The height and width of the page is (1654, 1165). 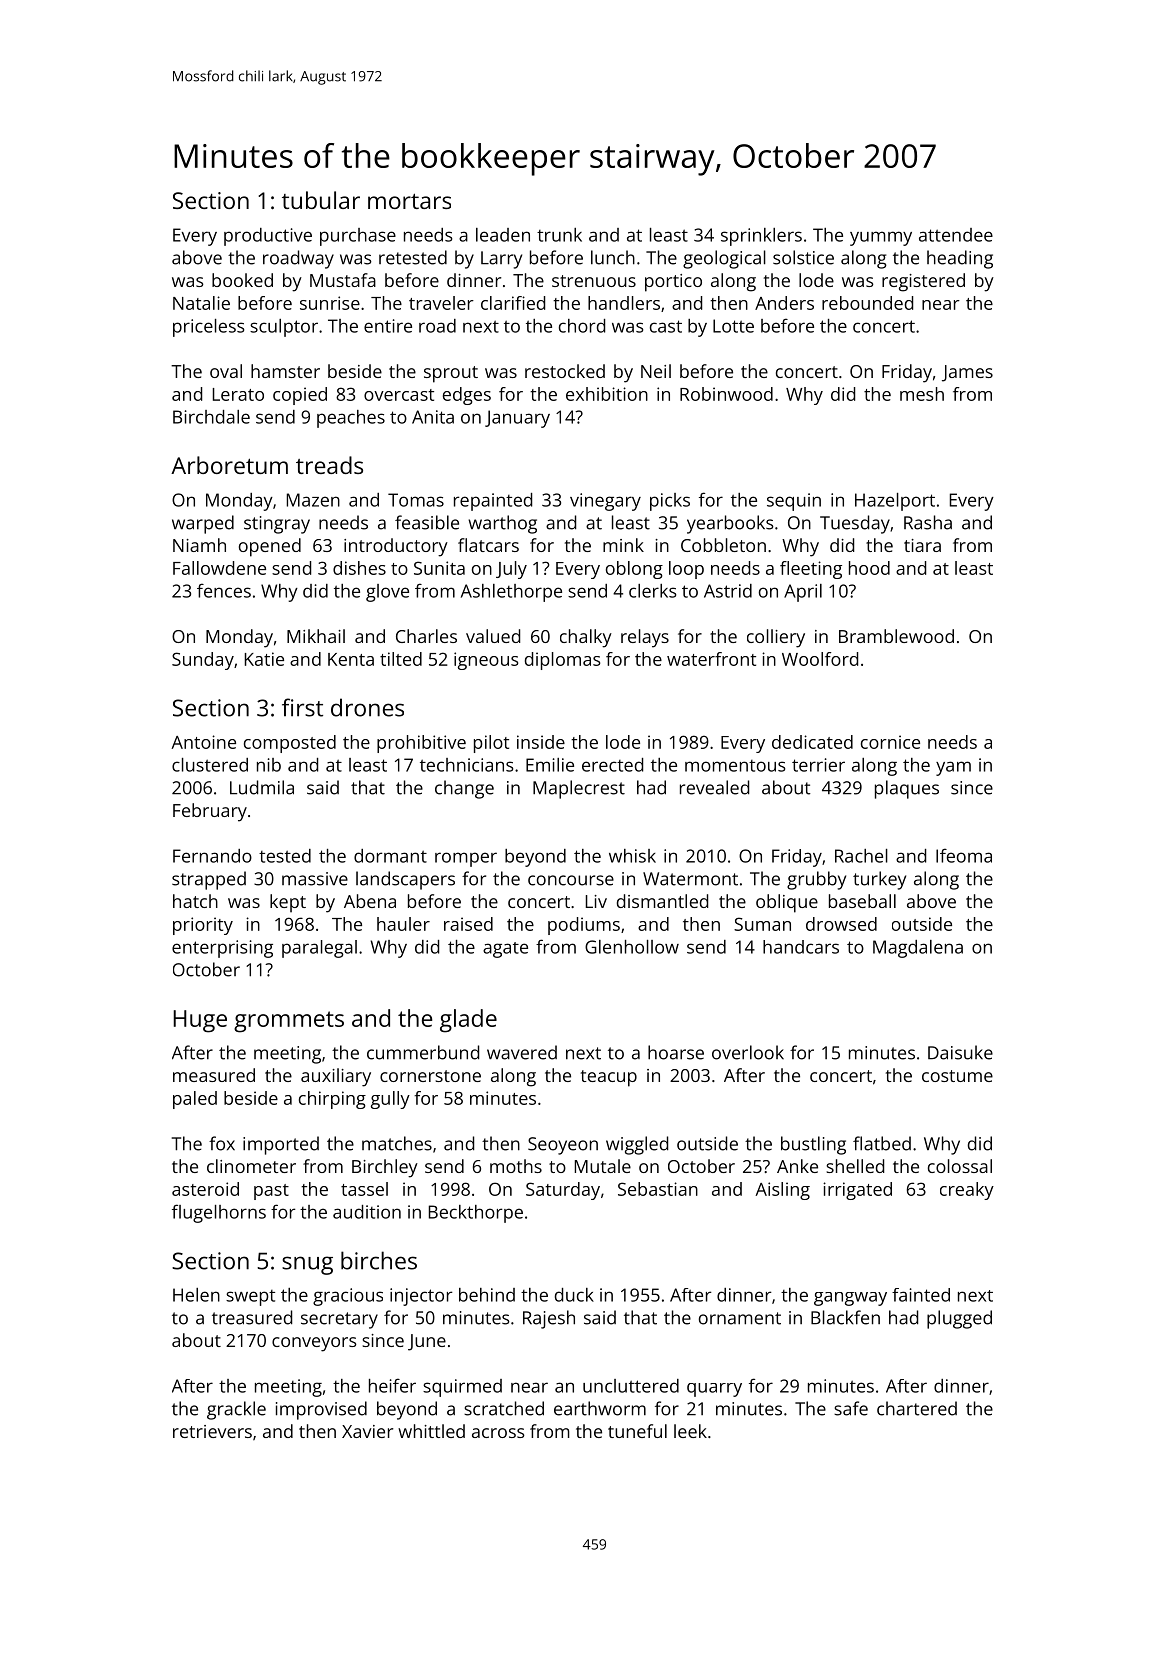 I want to click on traveler, so click(x=441, y=303).
